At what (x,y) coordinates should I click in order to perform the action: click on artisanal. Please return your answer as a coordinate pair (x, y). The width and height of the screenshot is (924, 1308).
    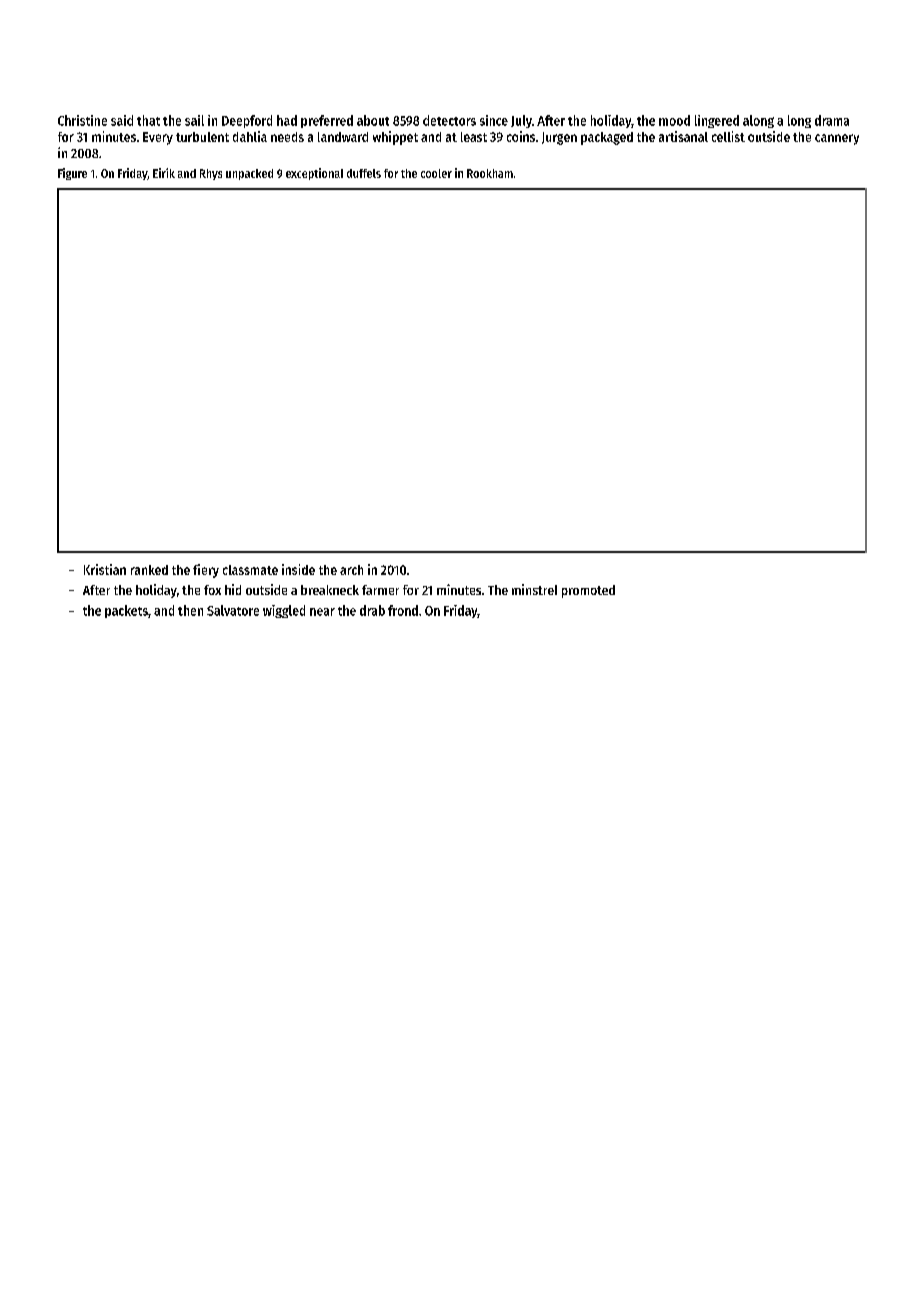
    Looking at the image, I should click on (683, 136).
